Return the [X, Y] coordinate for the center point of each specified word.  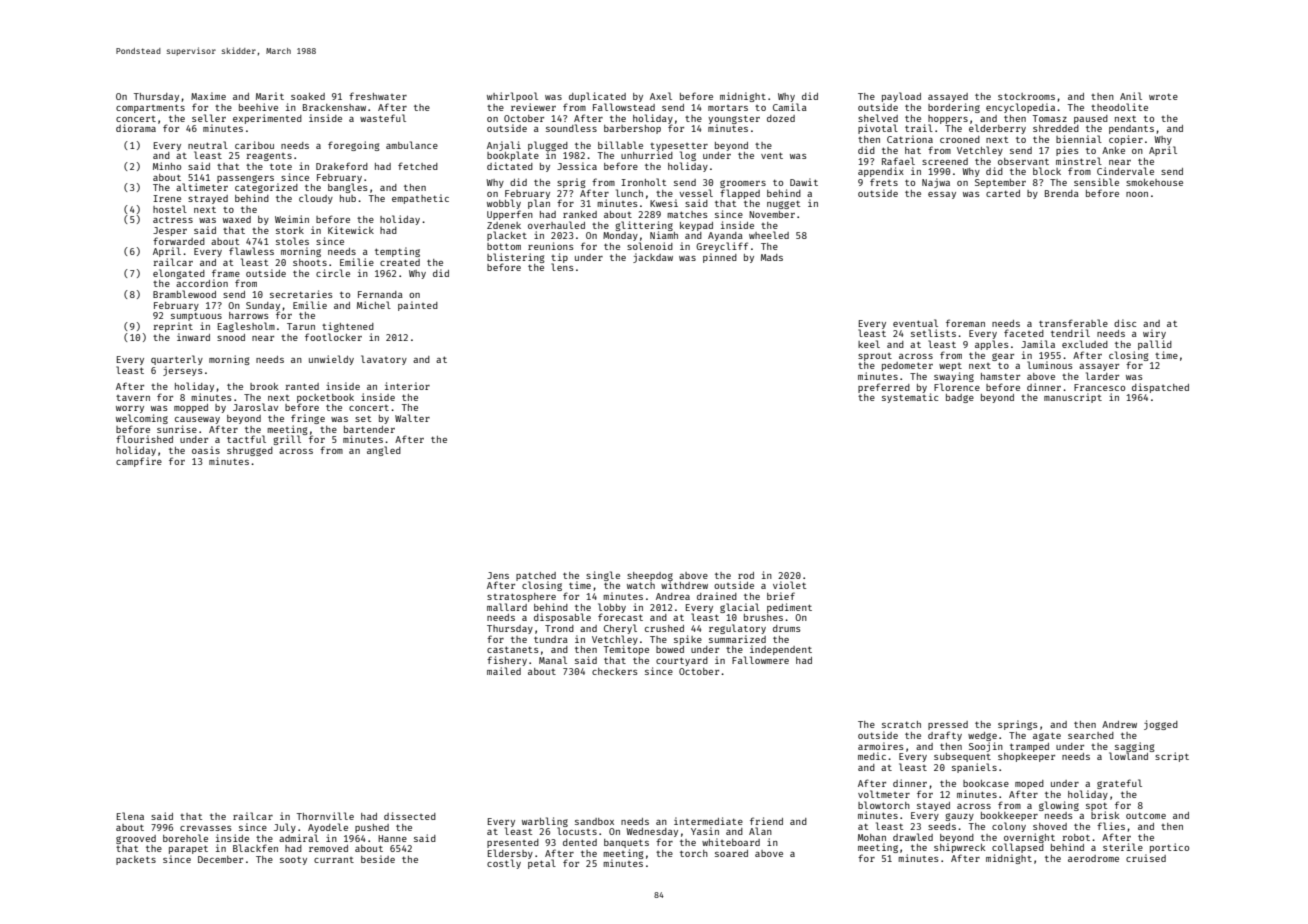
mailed [504, 671]
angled [384, 451]
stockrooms [1026, 96]
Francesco [1099, 387]
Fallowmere [760, 660]
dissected [410, 816]
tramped [1029, 747]
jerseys [183, 371]
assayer [1099, 367]
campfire [139, 462]
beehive [258, 107]
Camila [790, 107]
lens [562, 267]
